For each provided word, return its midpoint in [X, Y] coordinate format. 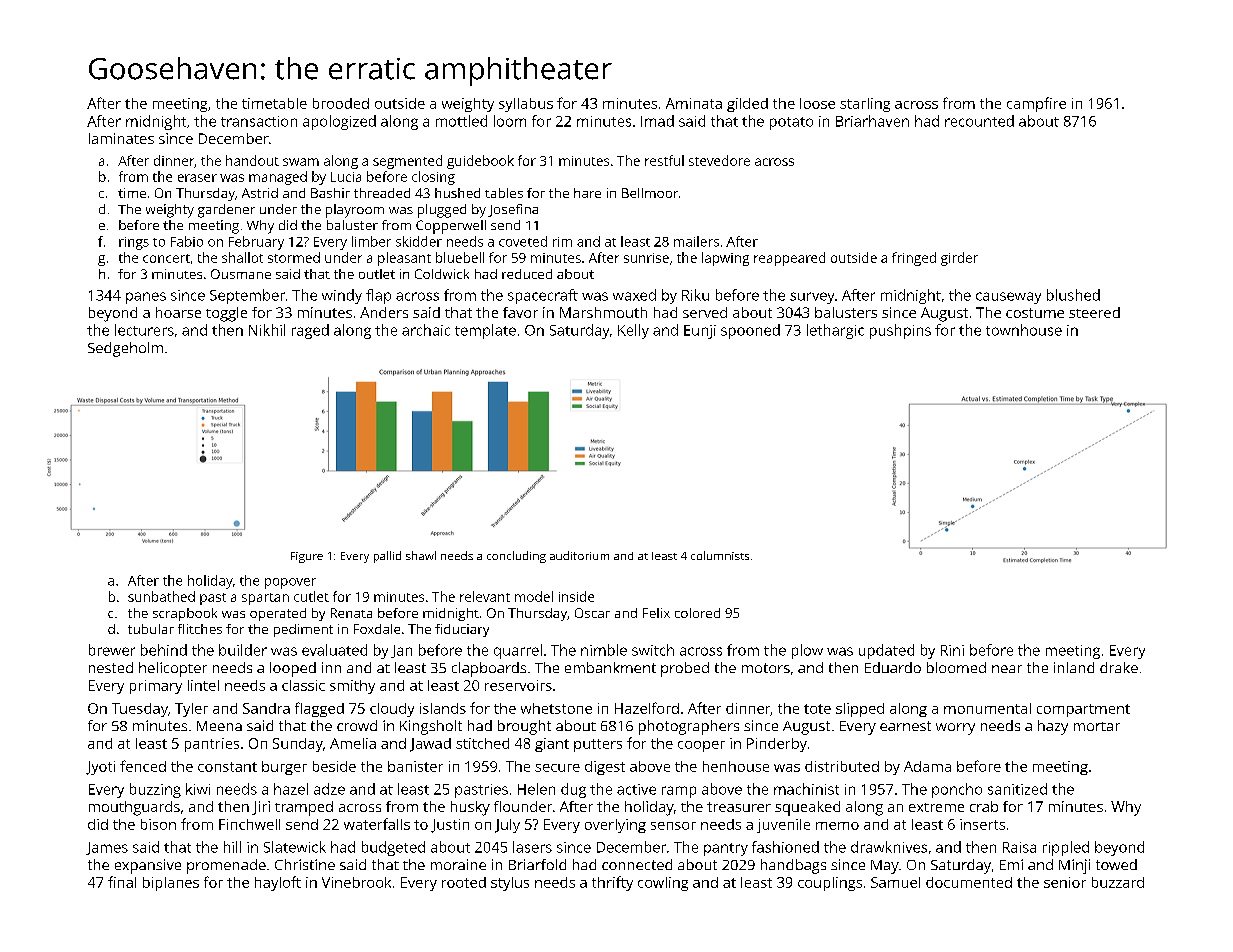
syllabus [526, 105]
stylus [510, 884]
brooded [341, 103]
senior [1065, 882]
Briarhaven [872, 121]
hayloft [278, 883]
